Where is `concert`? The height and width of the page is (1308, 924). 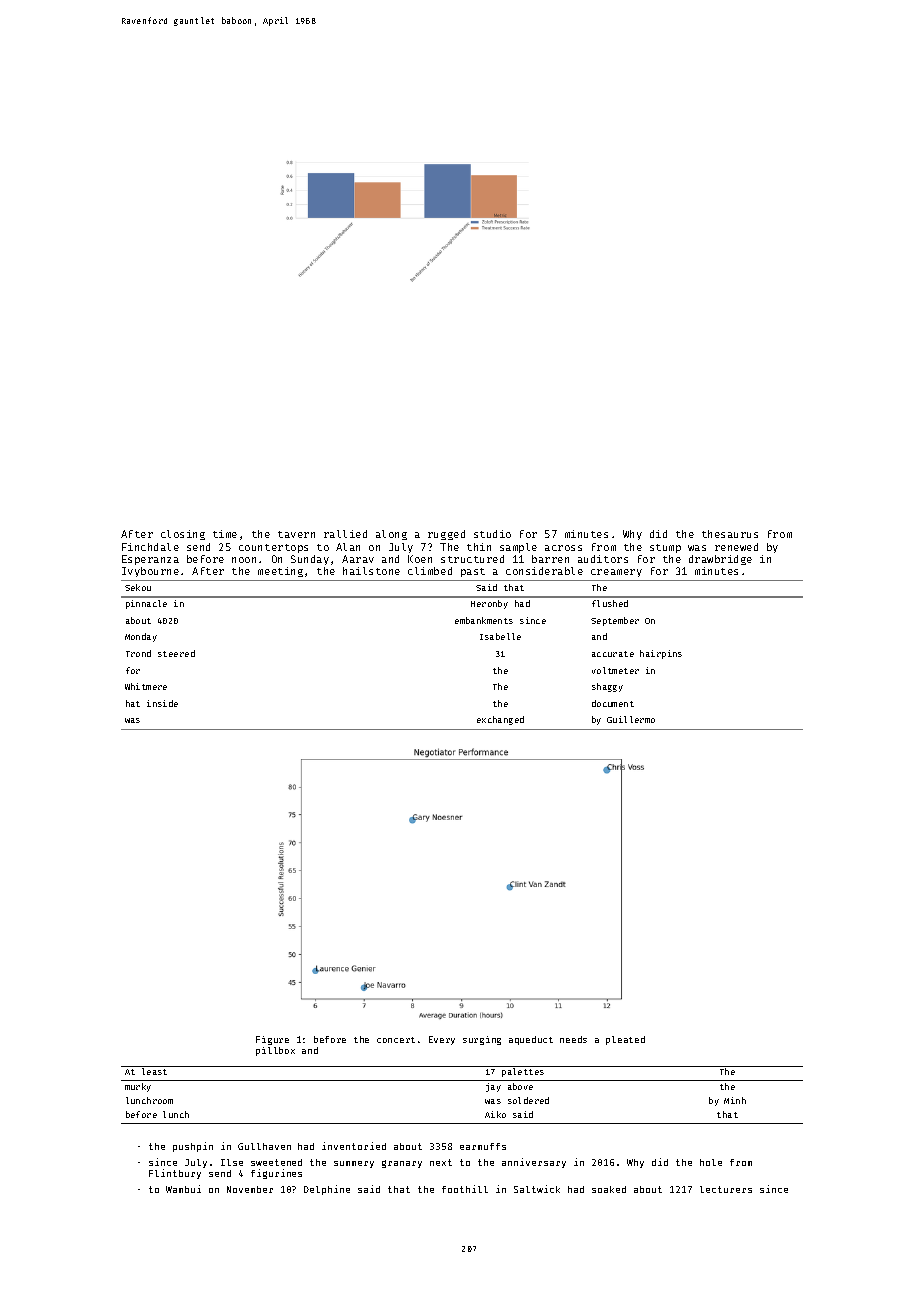 concert is located at coordinates (396, 1040).
